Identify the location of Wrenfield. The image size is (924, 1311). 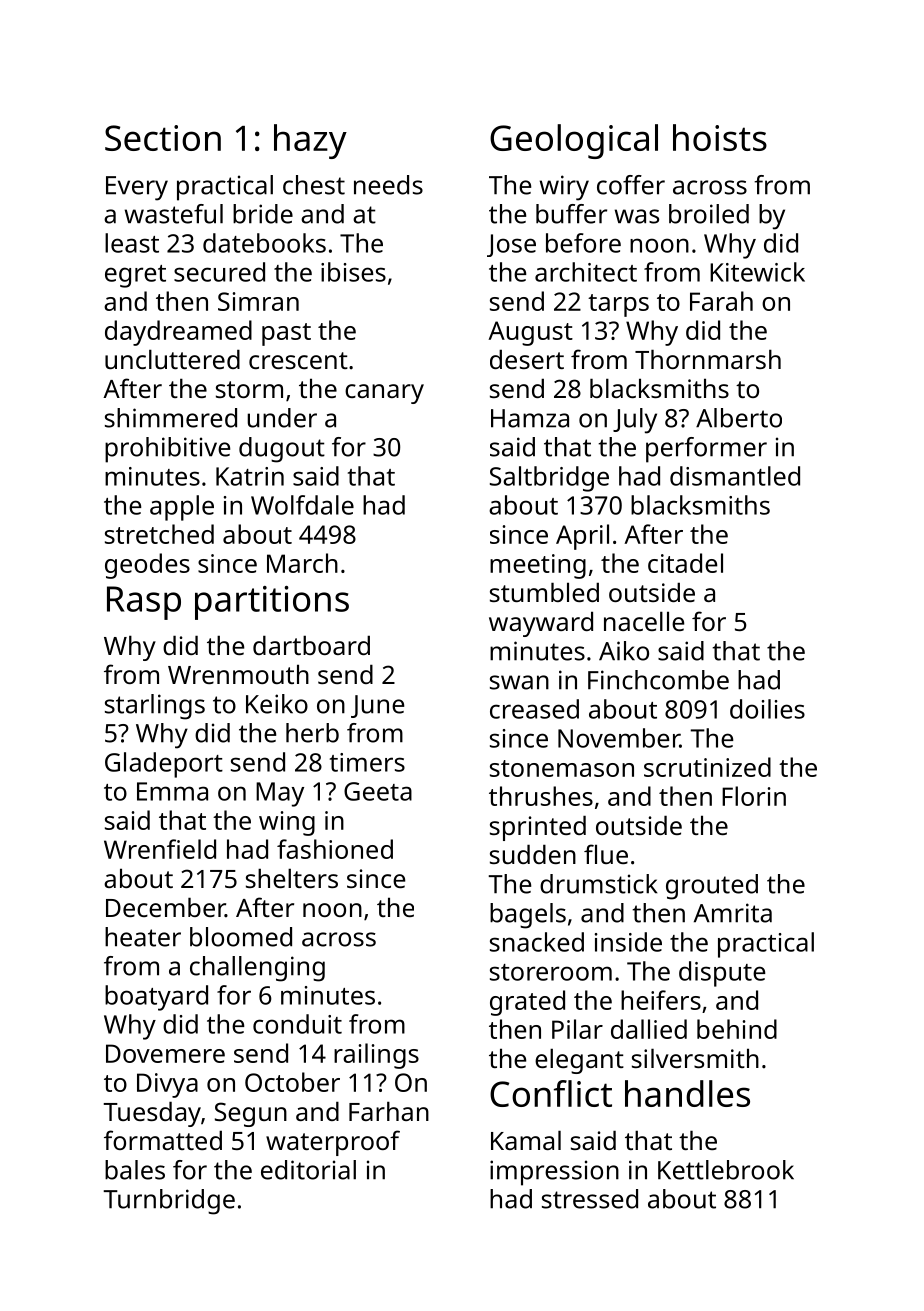
(160, 849).
